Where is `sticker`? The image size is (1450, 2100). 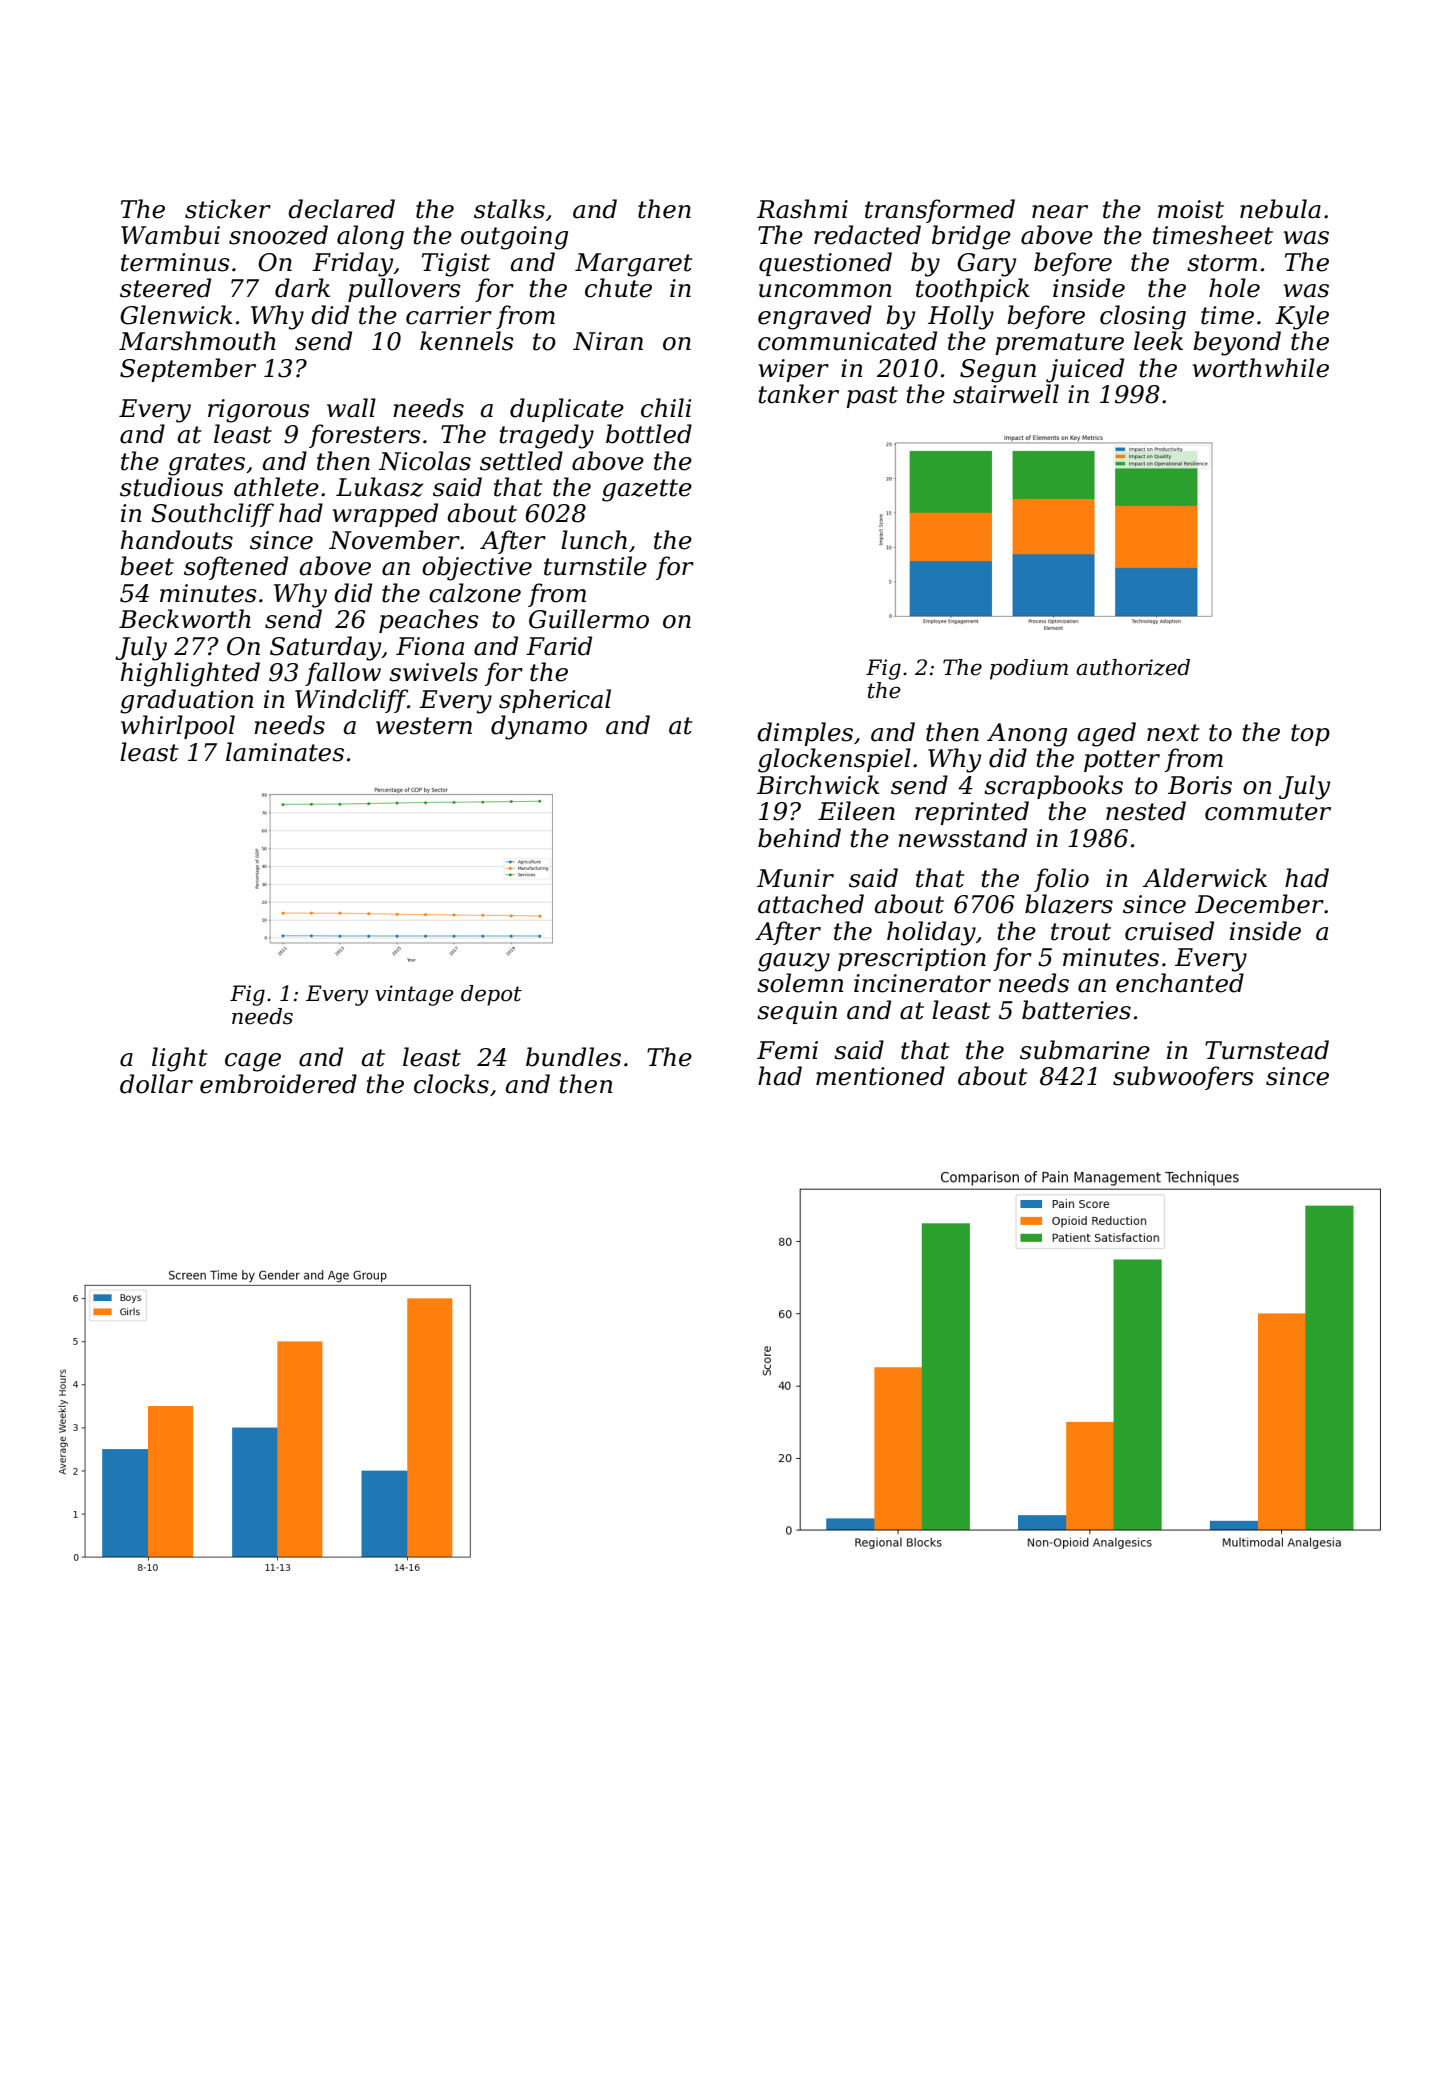 sticker is located at coordinates (228, 209).
